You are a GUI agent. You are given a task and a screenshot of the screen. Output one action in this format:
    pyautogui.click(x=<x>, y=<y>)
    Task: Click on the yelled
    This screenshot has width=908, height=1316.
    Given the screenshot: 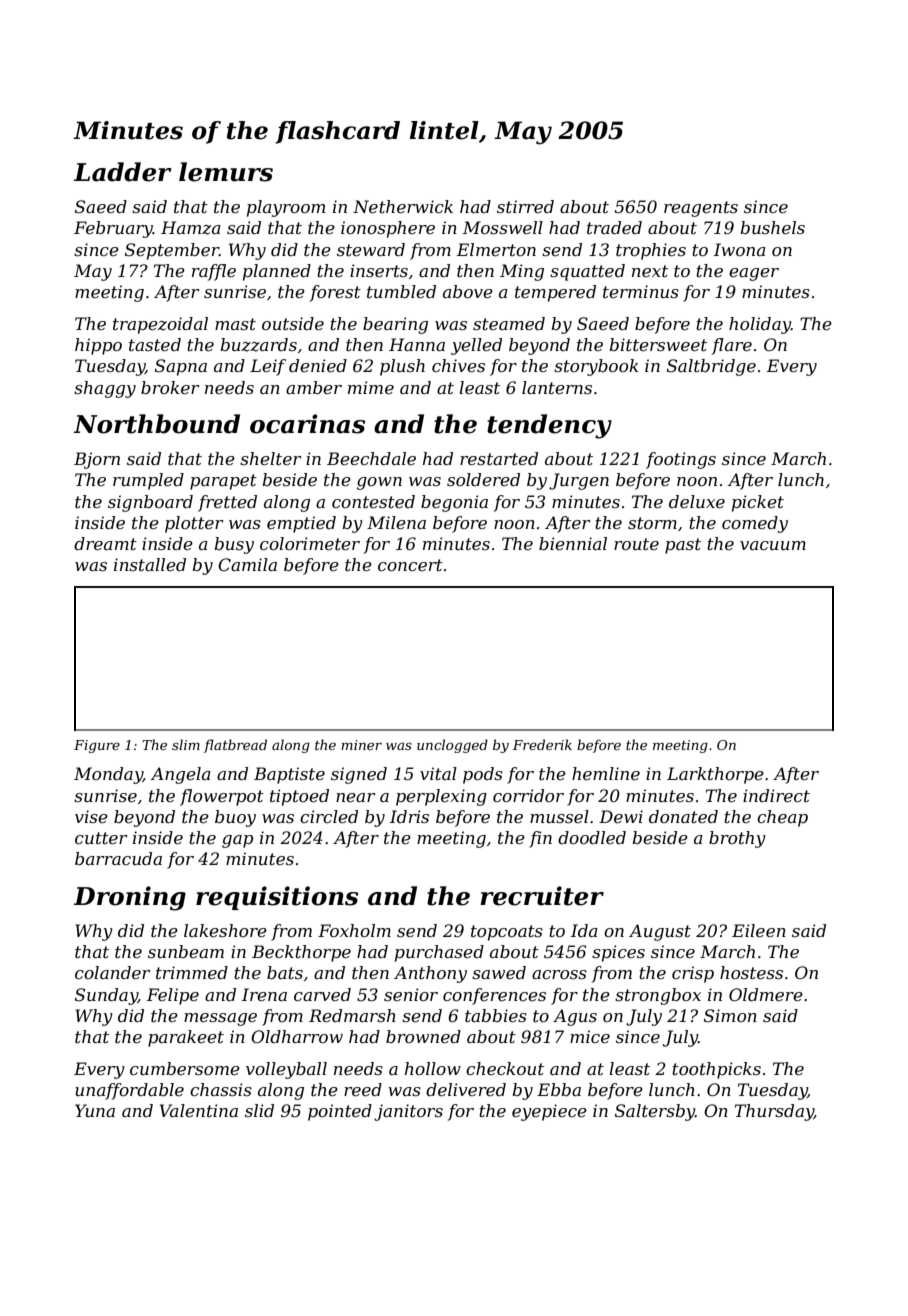 What is the action you would take?
    pyautogui.click(x=476, y=346)
